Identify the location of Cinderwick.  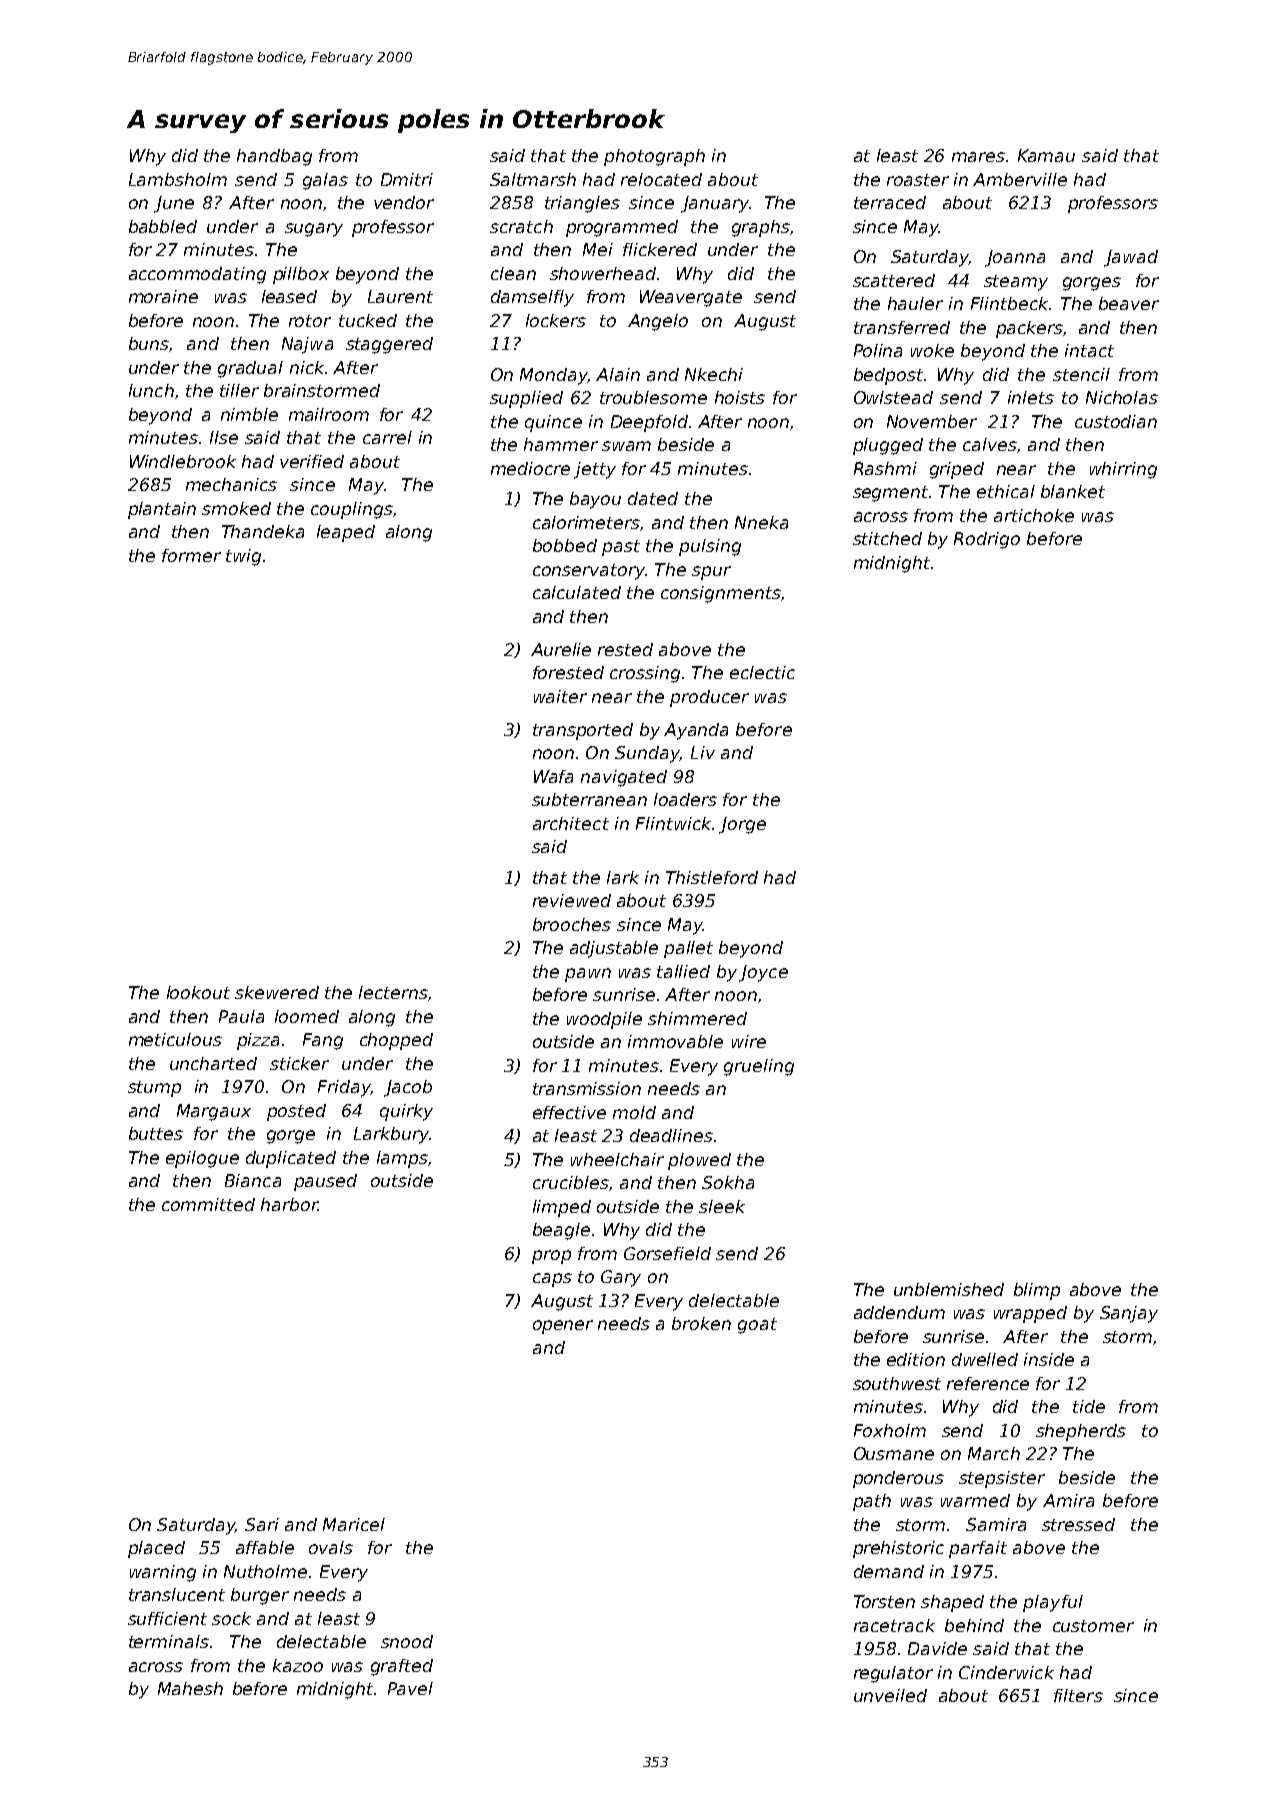
(1006, 1672).
